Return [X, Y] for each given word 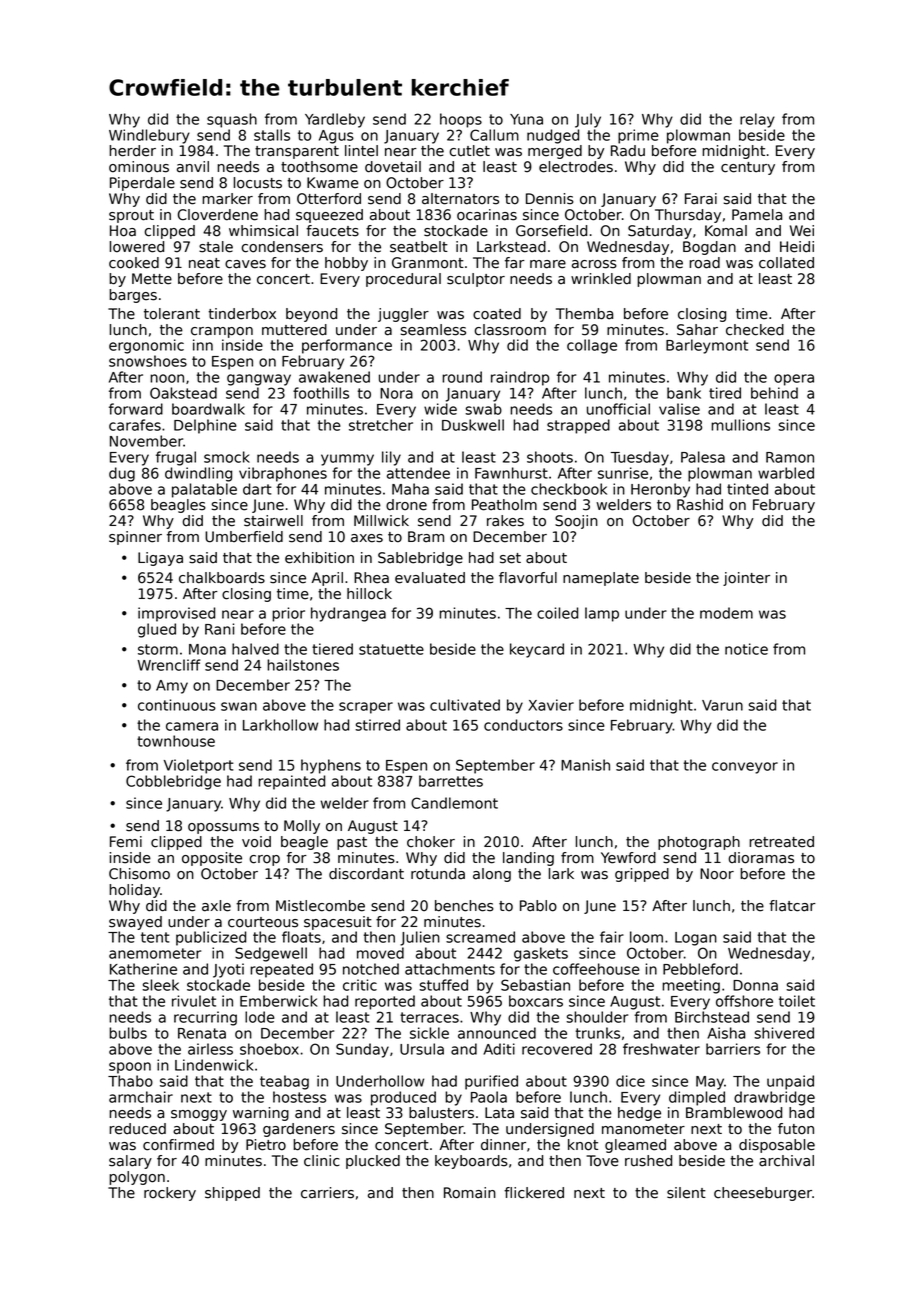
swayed [135, 923]
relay [757, 120]
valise [679, 409]
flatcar [792, 906]
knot [583, 1145]
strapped [578, 426]
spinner [135, 538]
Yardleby [335, 120]
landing [528, 859]
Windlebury [149, 136]
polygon [137, 1178]
